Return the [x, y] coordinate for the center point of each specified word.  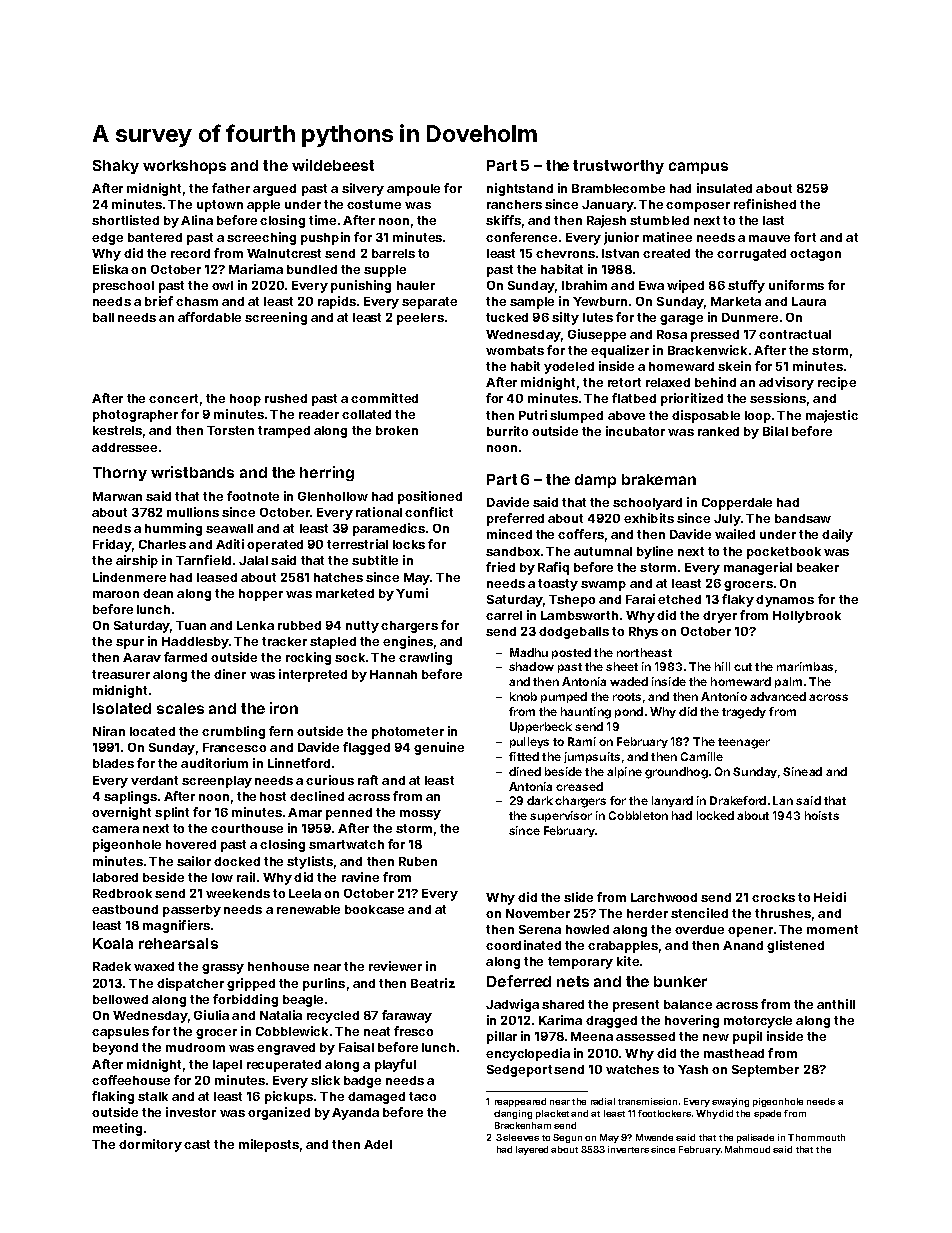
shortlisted [125, 220]
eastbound [125, 909]
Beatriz [433, 983]
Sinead [802, 771]
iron [284, 708]
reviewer [395, 966]
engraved [286, 1049]
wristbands [192, 472]
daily [837, 535]
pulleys [529, 742]
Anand [743, 945]
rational [379, 512]
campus [698, 168]
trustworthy [618, 167]
